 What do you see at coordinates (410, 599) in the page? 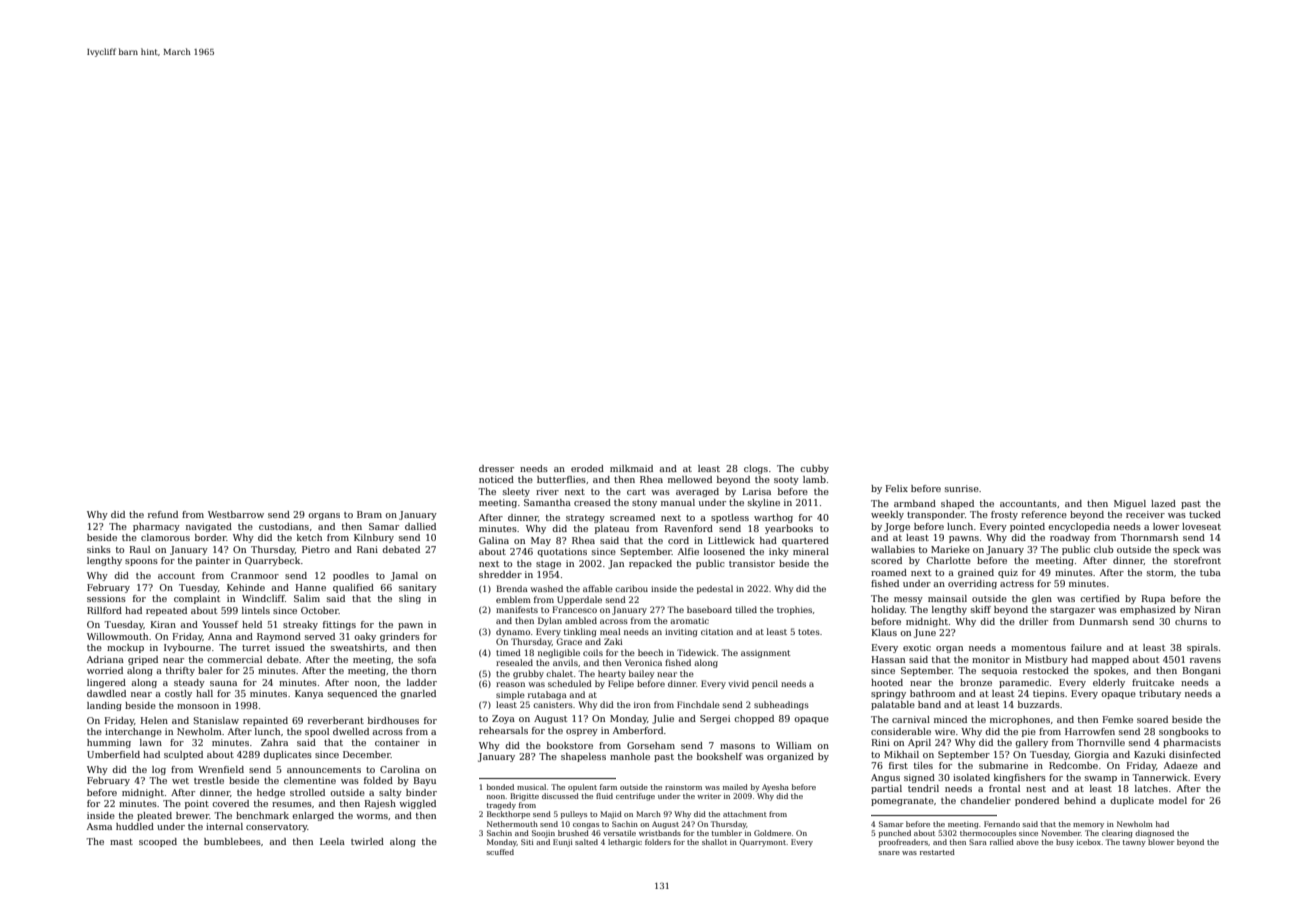
I see `sling` at bounding box center [410, 599].
